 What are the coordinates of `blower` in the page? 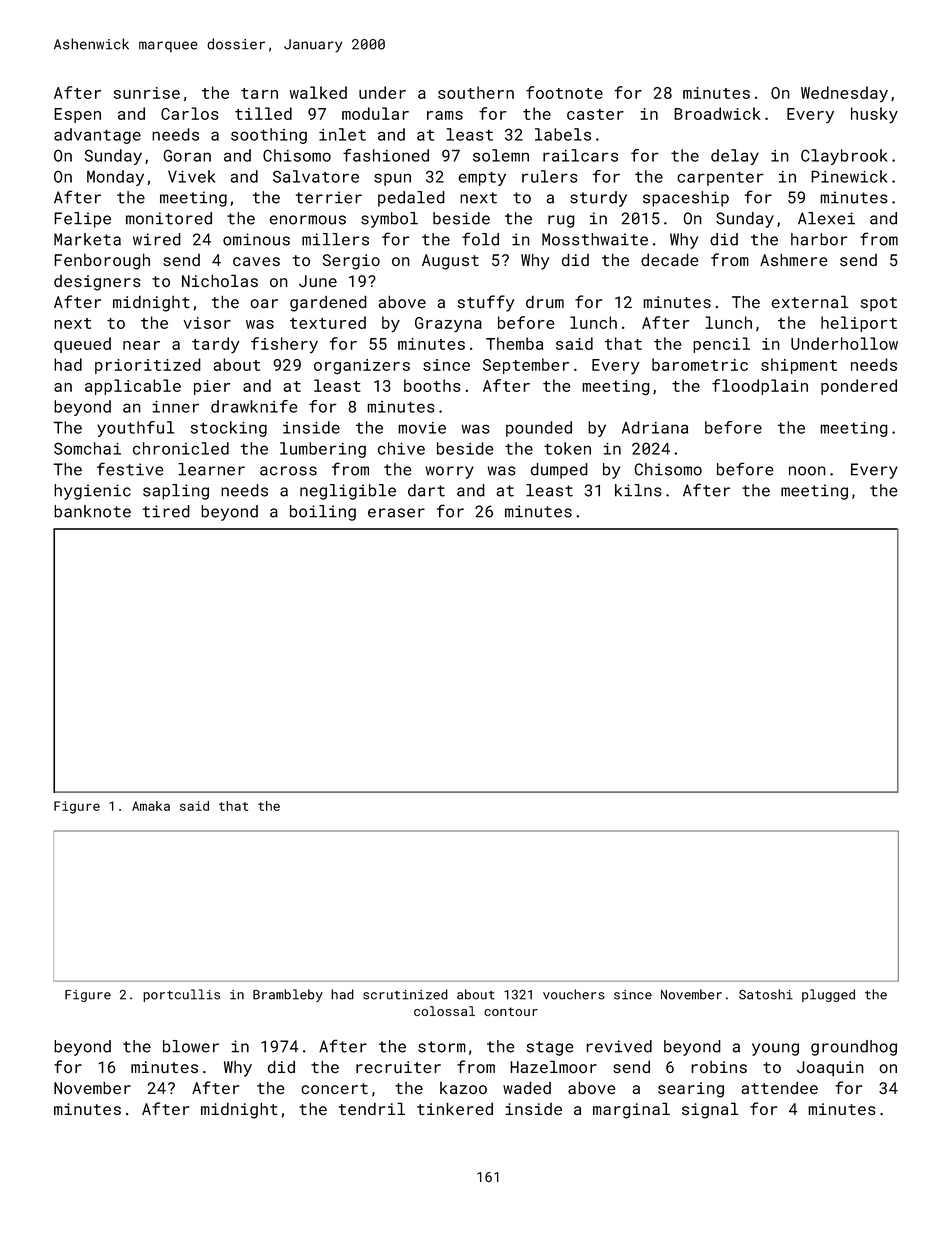 It's located at (191, 1046).
